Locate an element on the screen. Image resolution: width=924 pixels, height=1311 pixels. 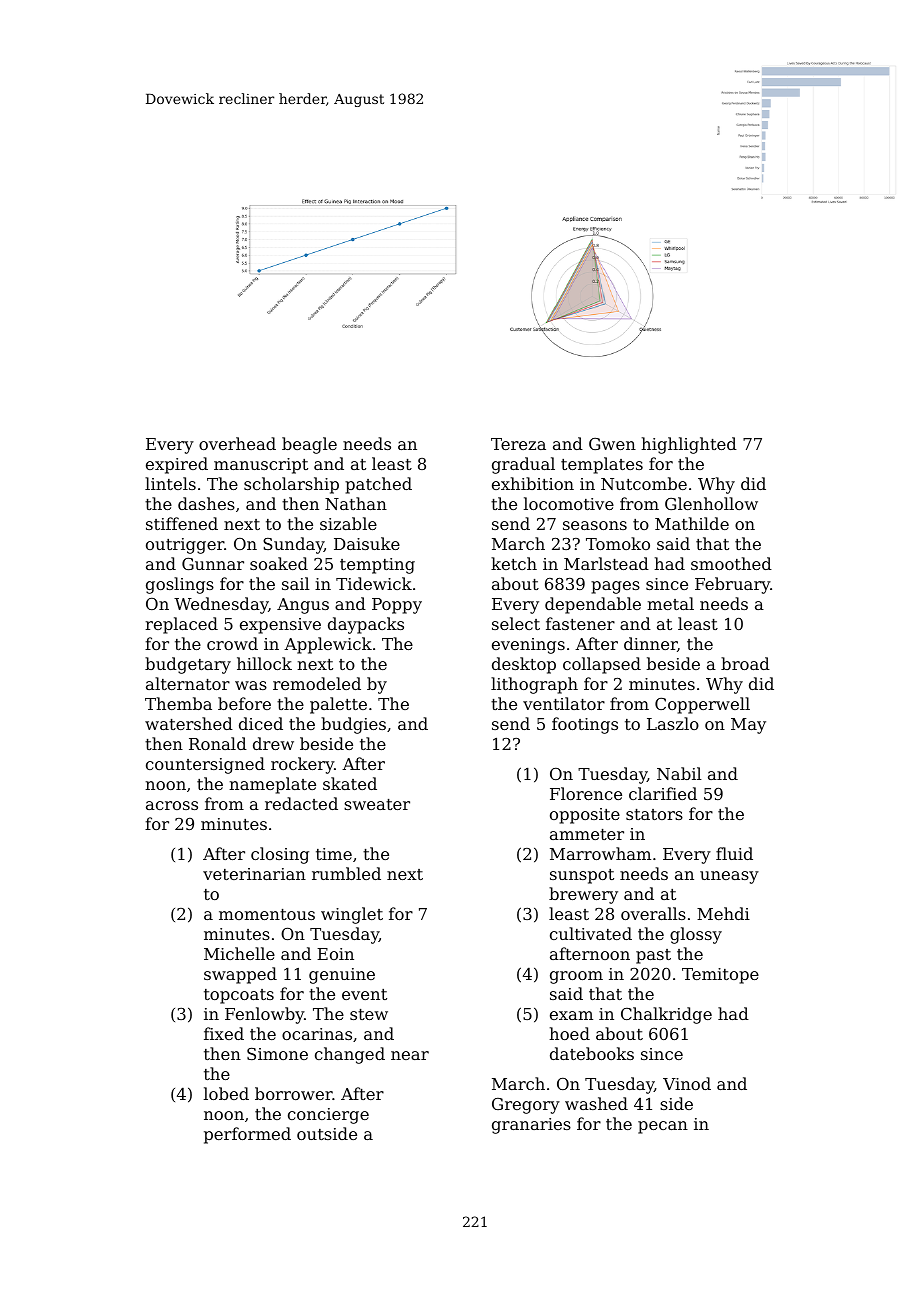
Nathan is located at coordinates (356, 503).
